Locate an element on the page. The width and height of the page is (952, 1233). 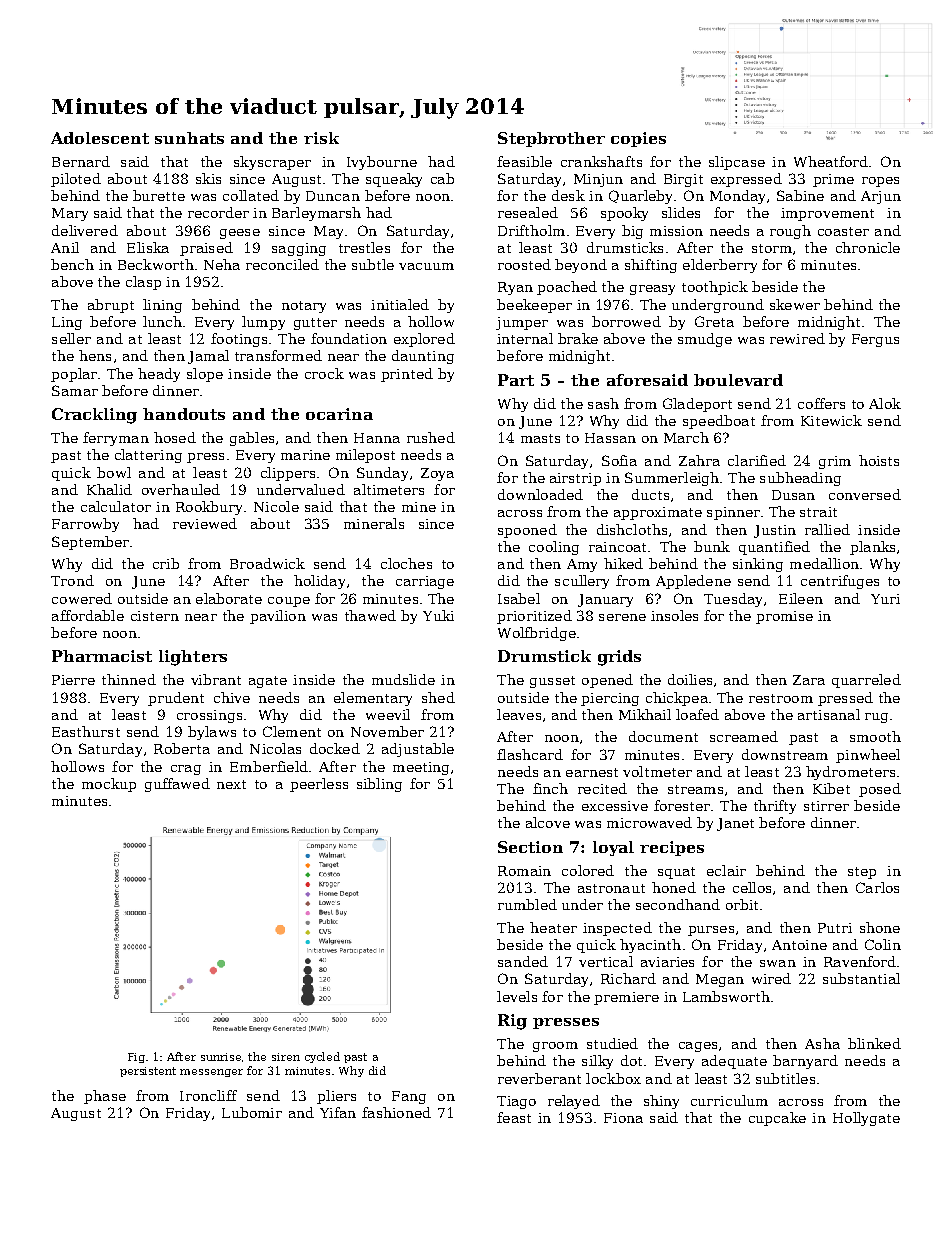
quantified is located at coordinates (774, 548).
